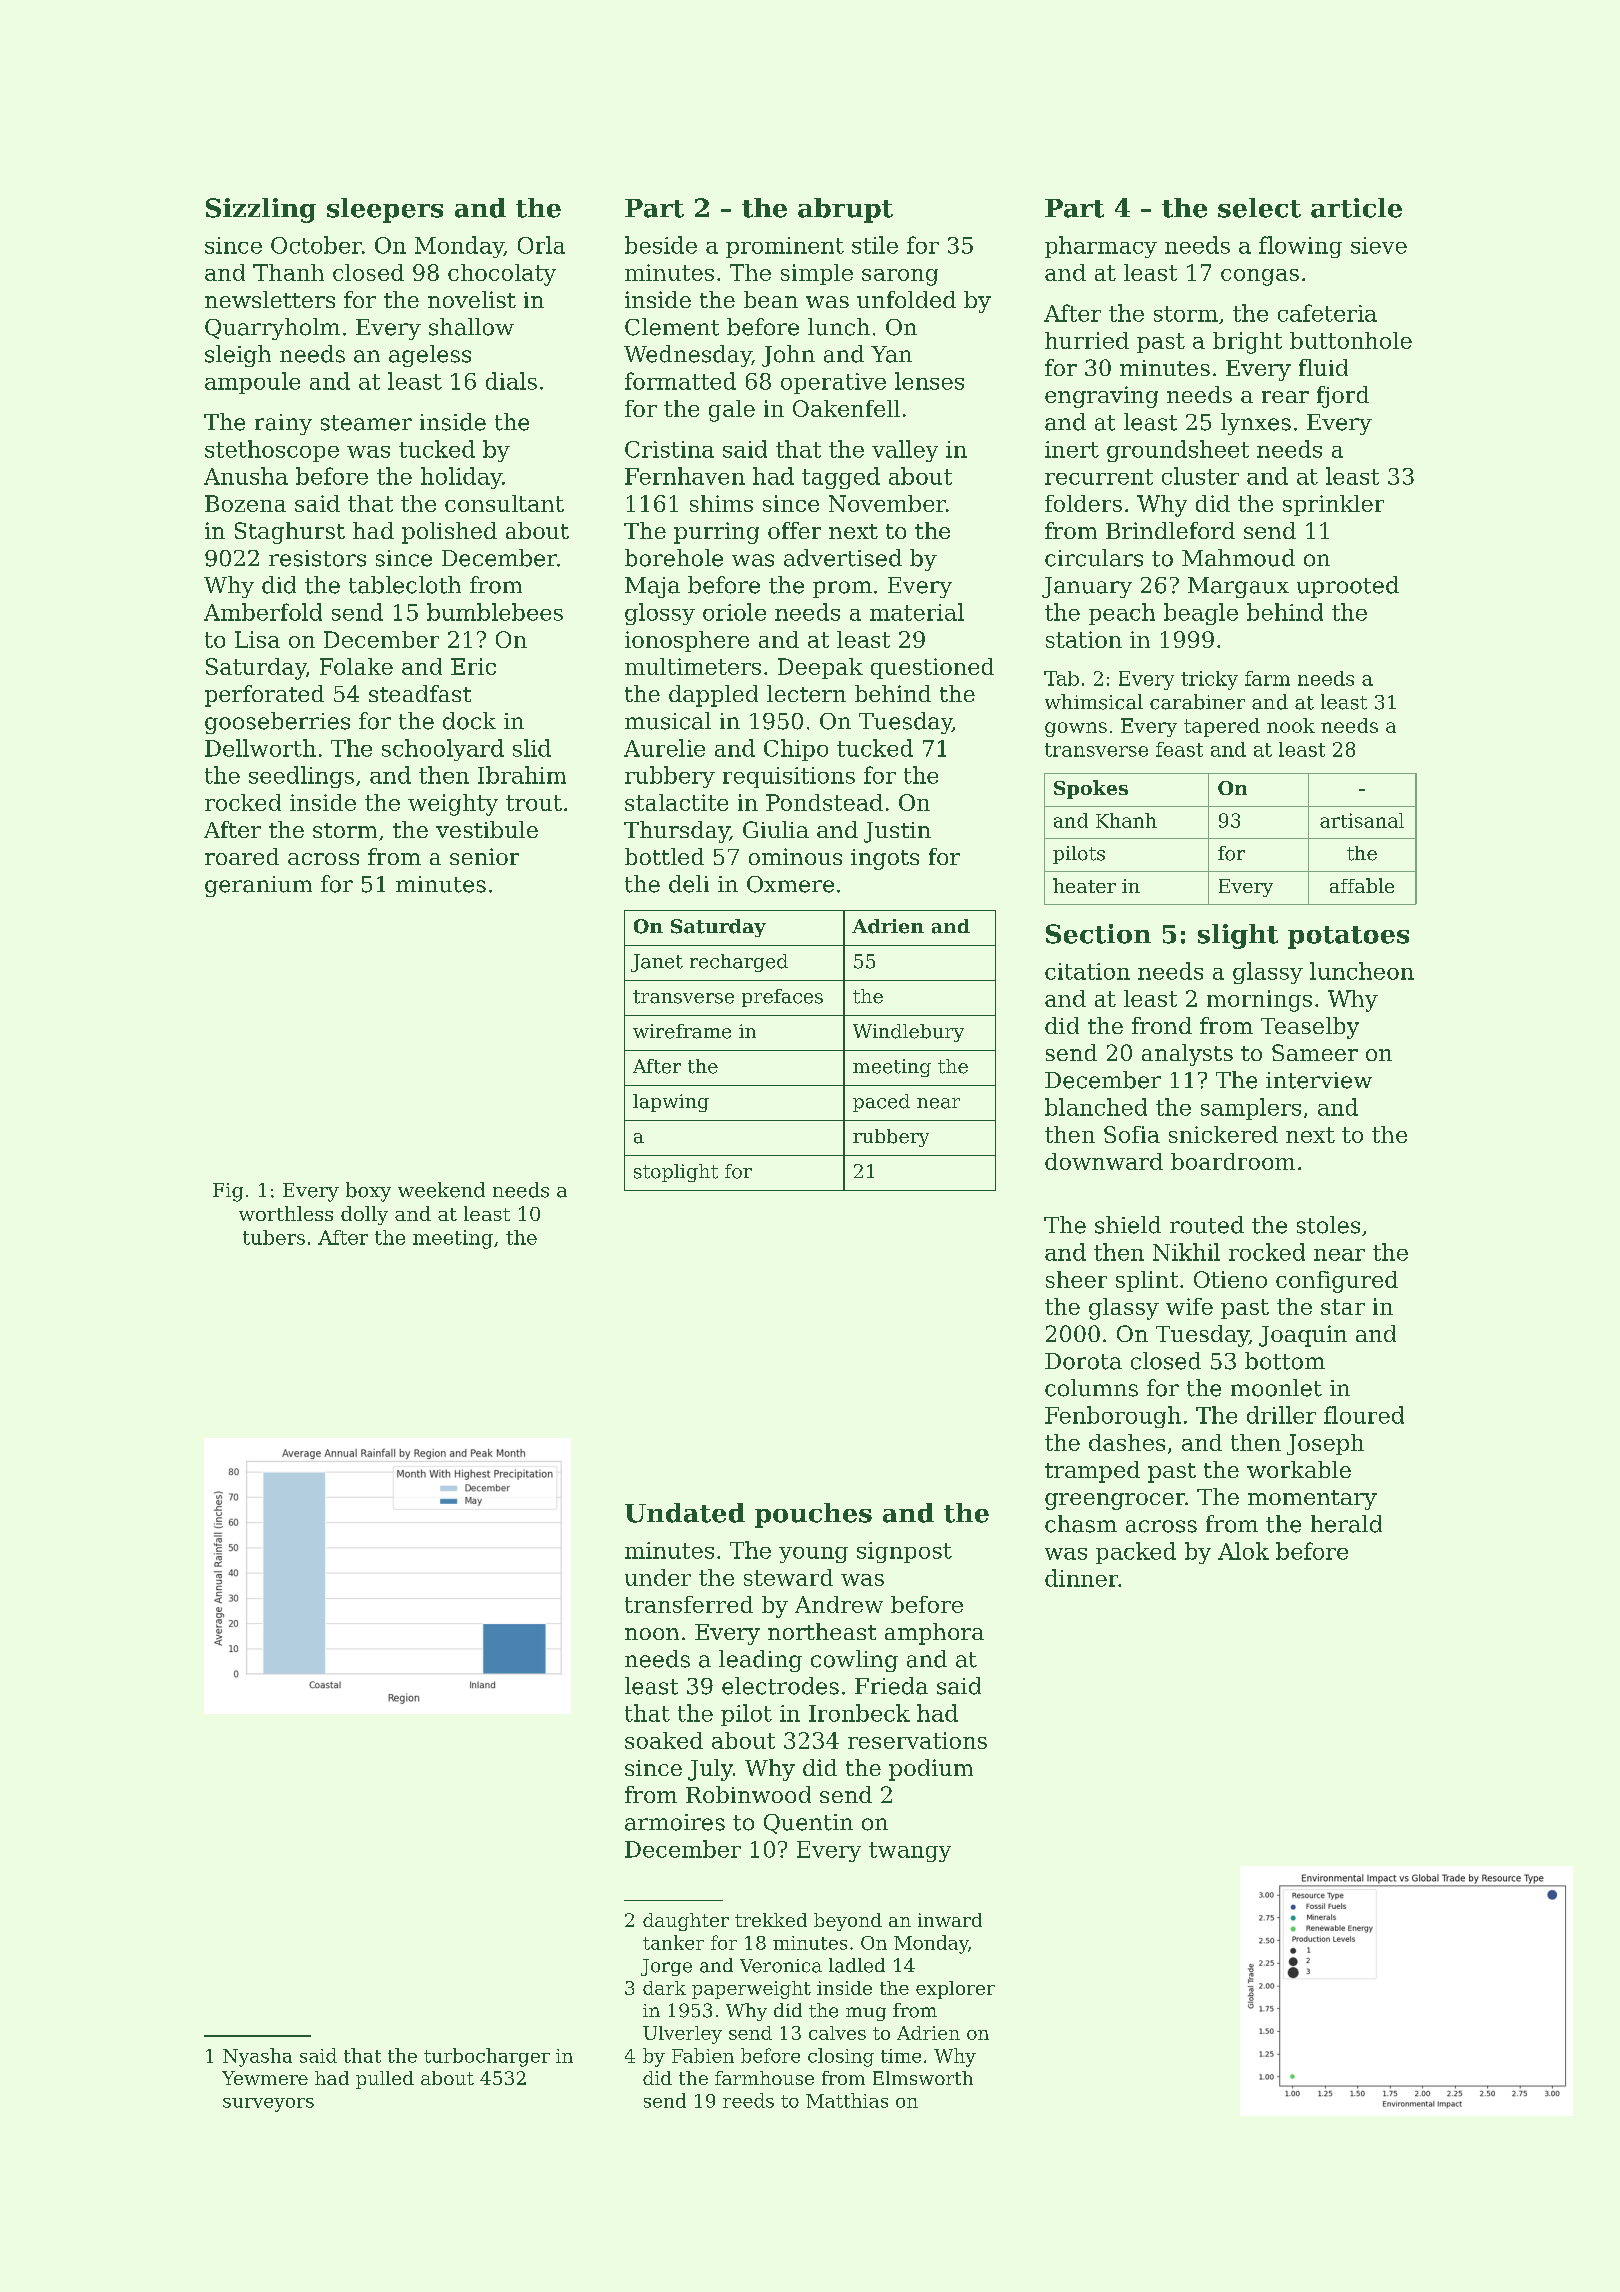  Describe the element at coordinates (1083, 1361) in the image. I see `Dorota` at that location.
